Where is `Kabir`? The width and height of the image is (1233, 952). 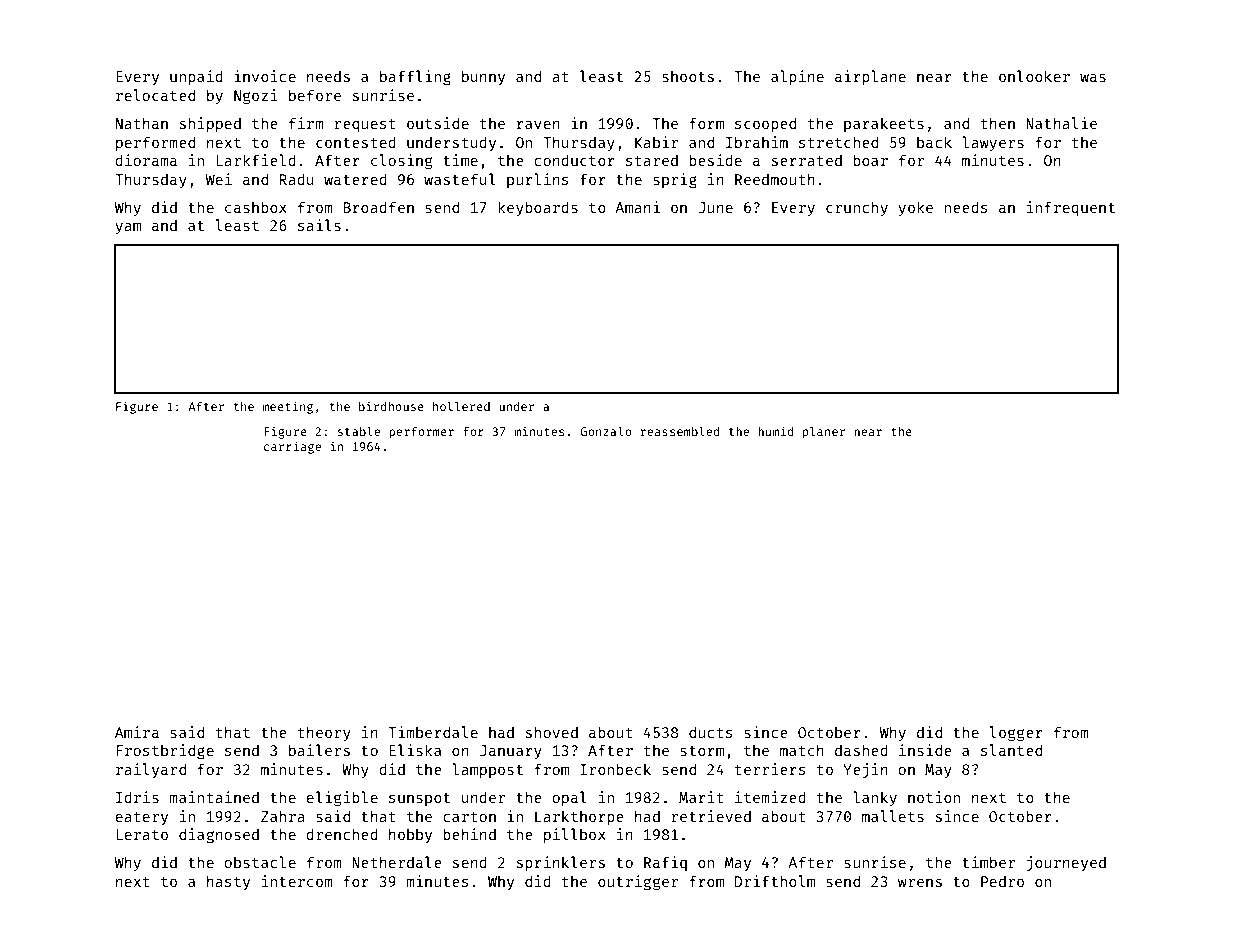
Kabir is located at coordinates (656, 142).
